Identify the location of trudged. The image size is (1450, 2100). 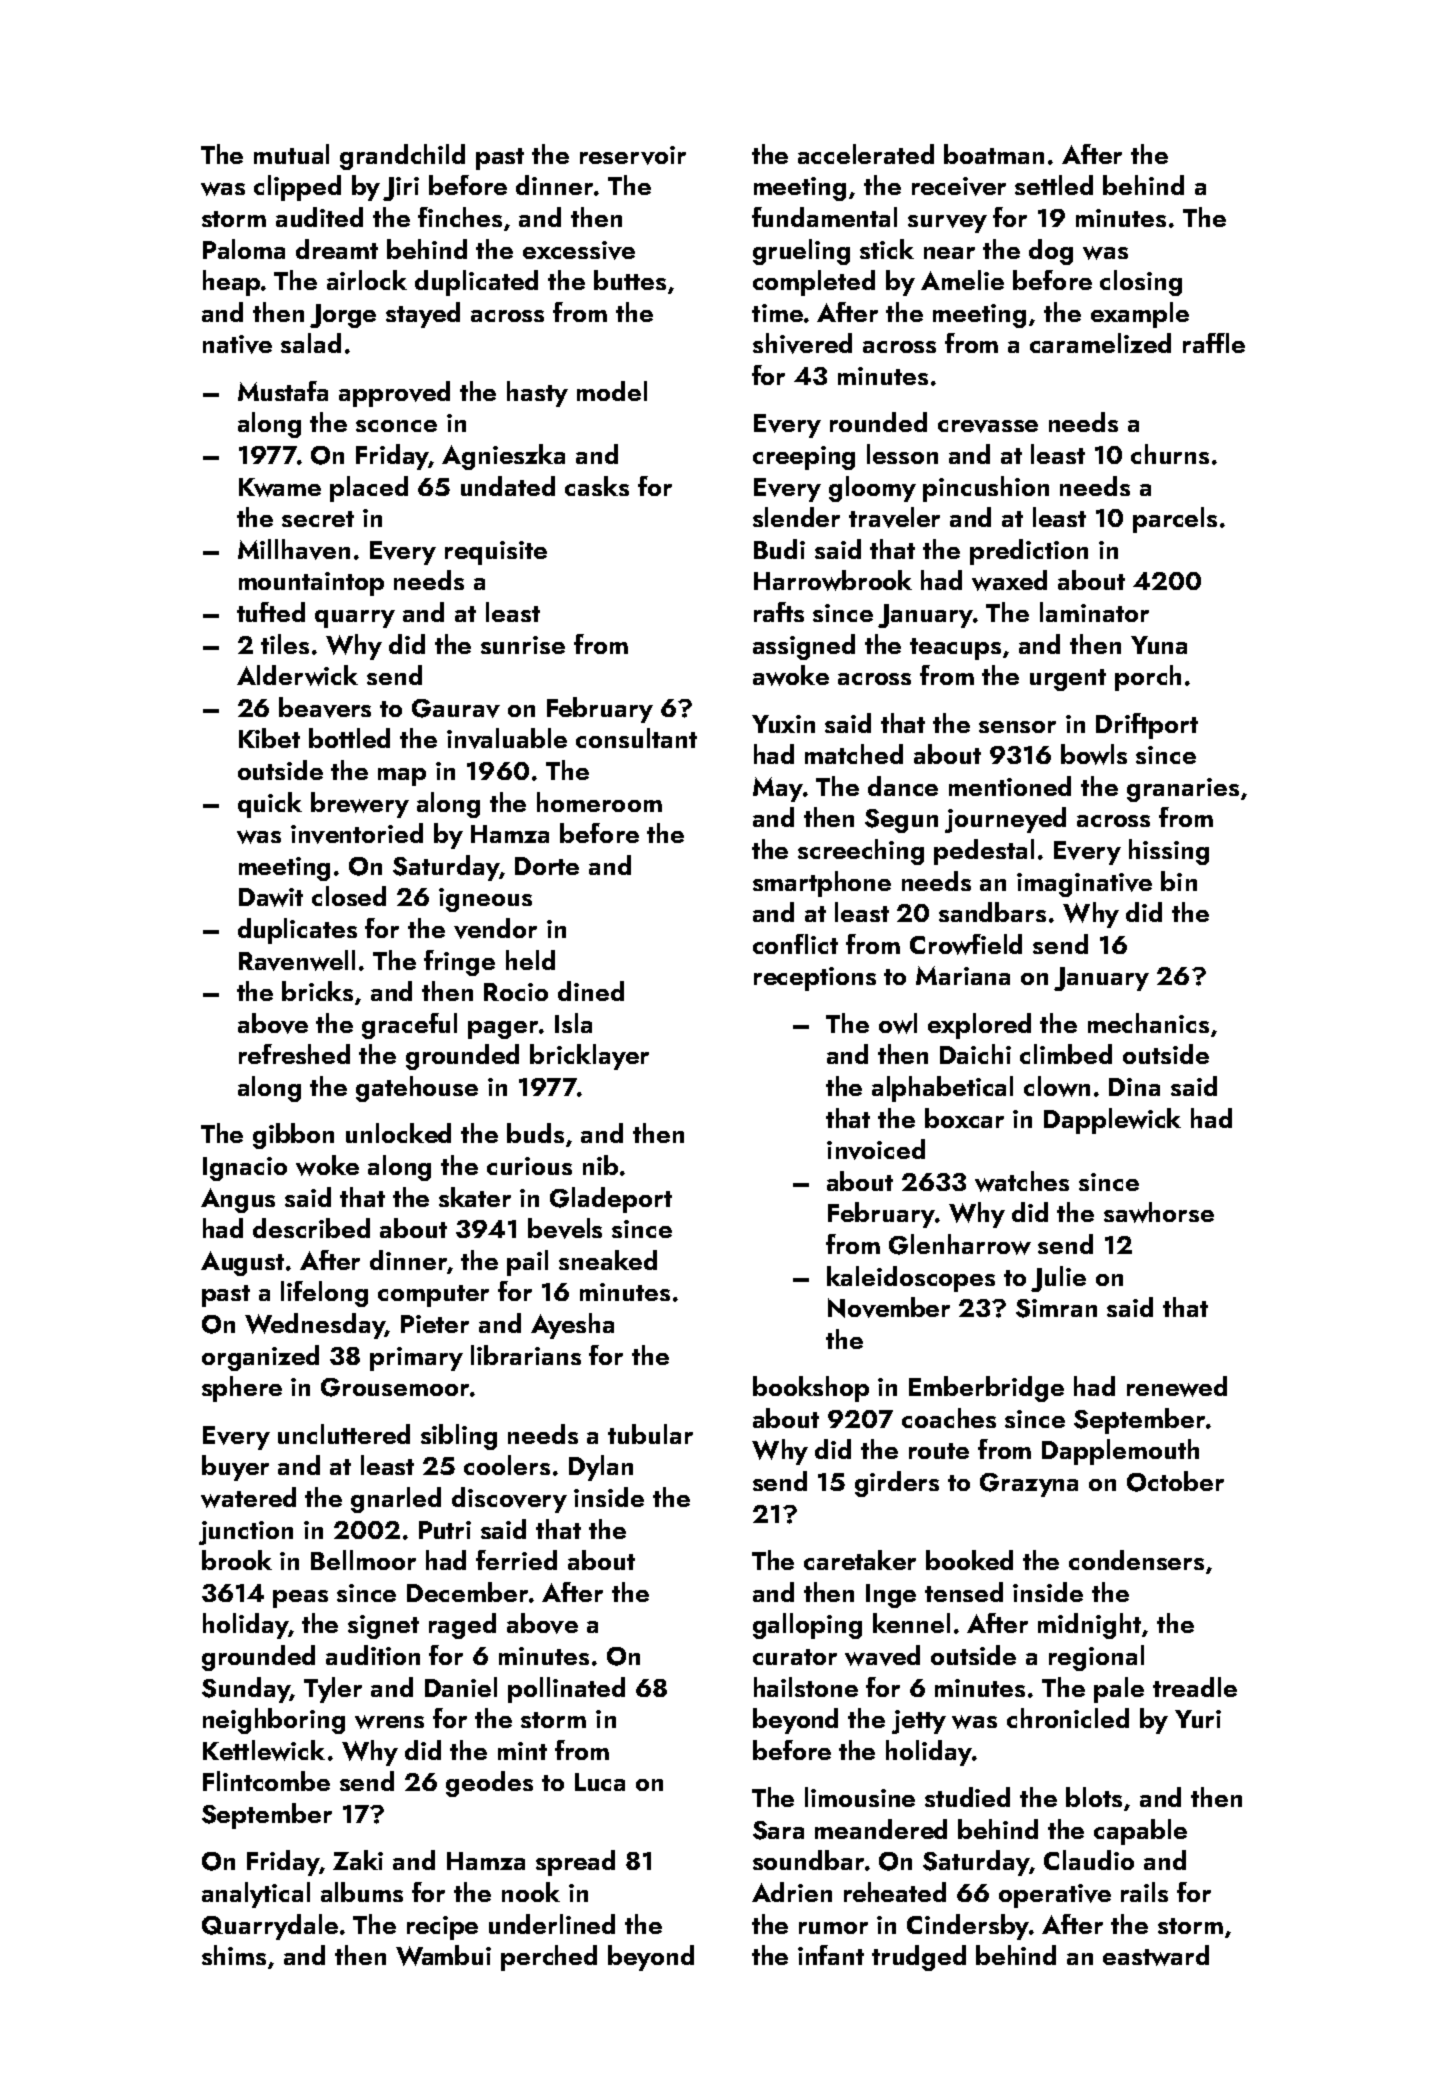
(919, 1958).
